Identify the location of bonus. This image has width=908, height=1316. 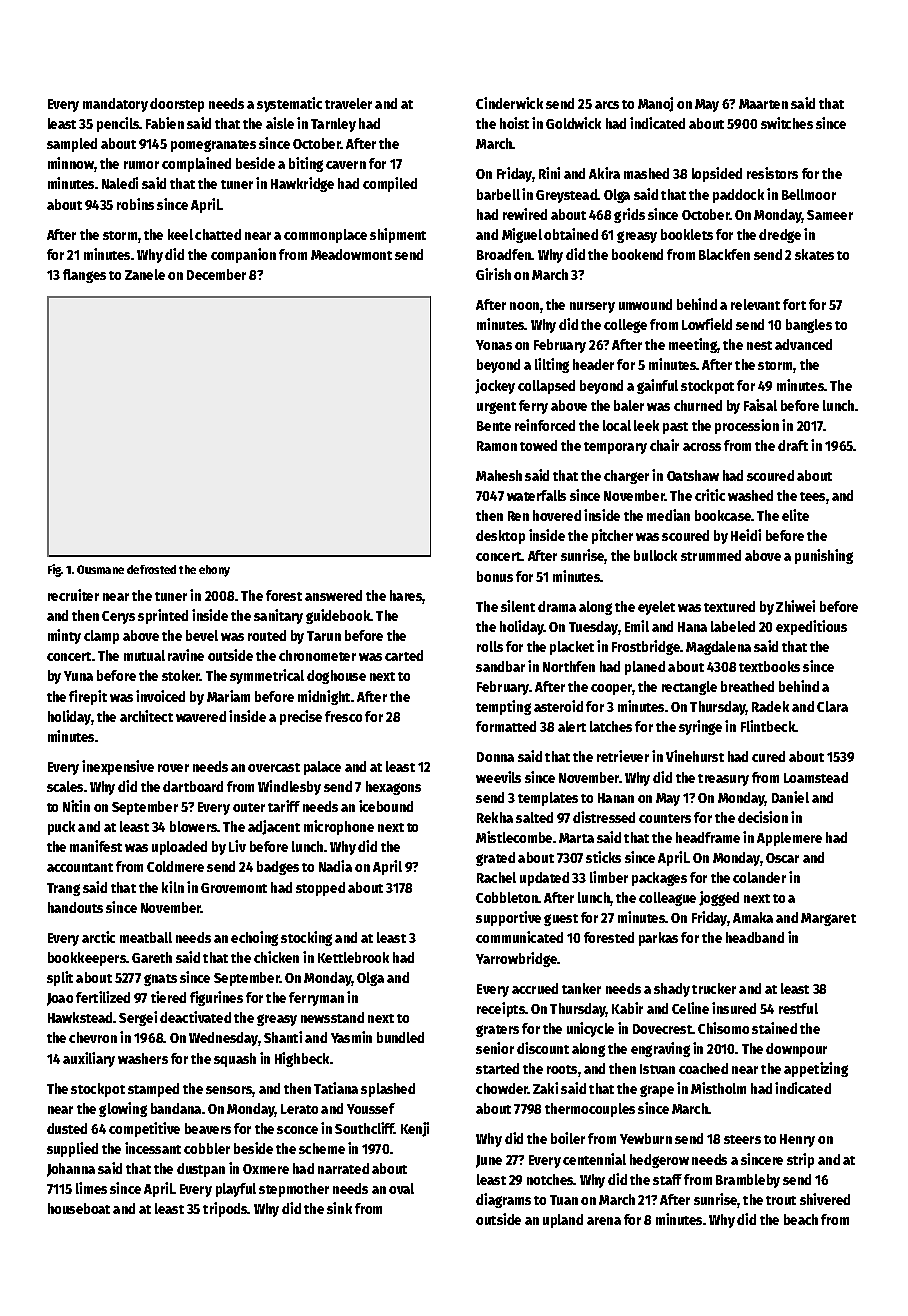
(495, 576).
